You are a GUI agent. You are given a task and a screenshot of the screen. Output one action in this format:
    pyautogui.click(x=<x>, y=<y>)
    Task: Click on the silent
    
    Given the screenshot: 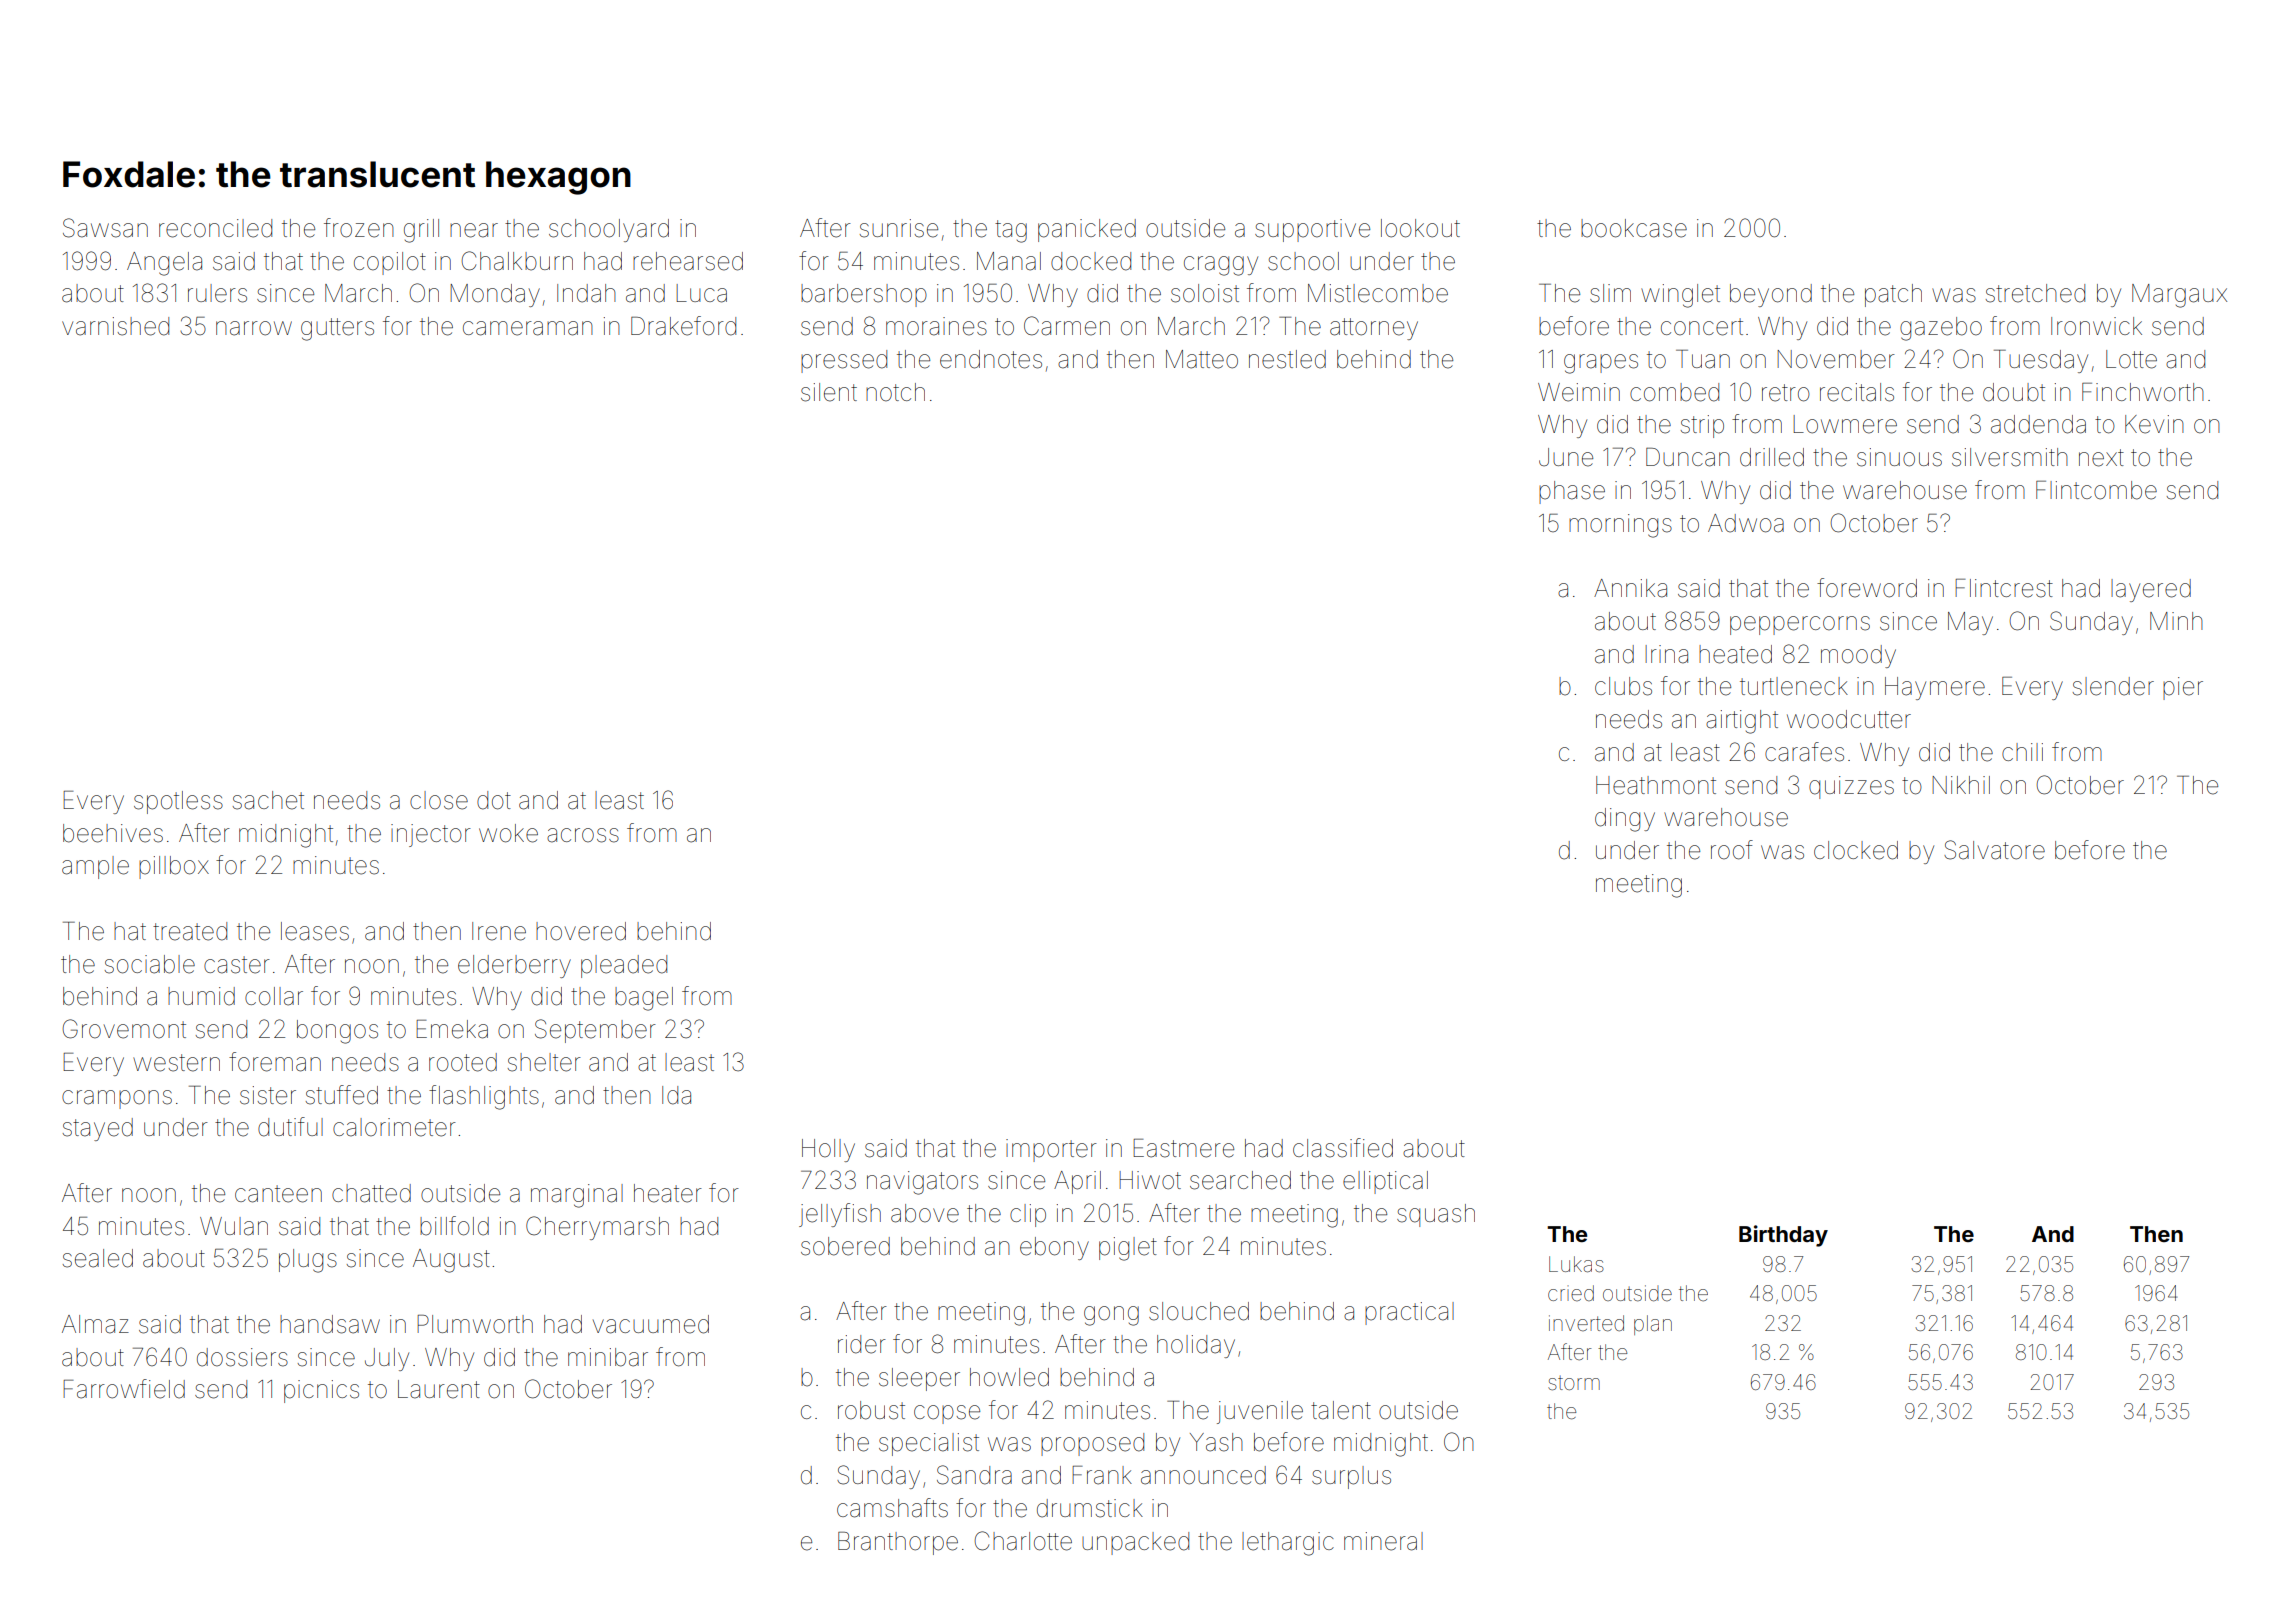 What is the action you would take?
    pyautogui.click(x=829, y=392)
